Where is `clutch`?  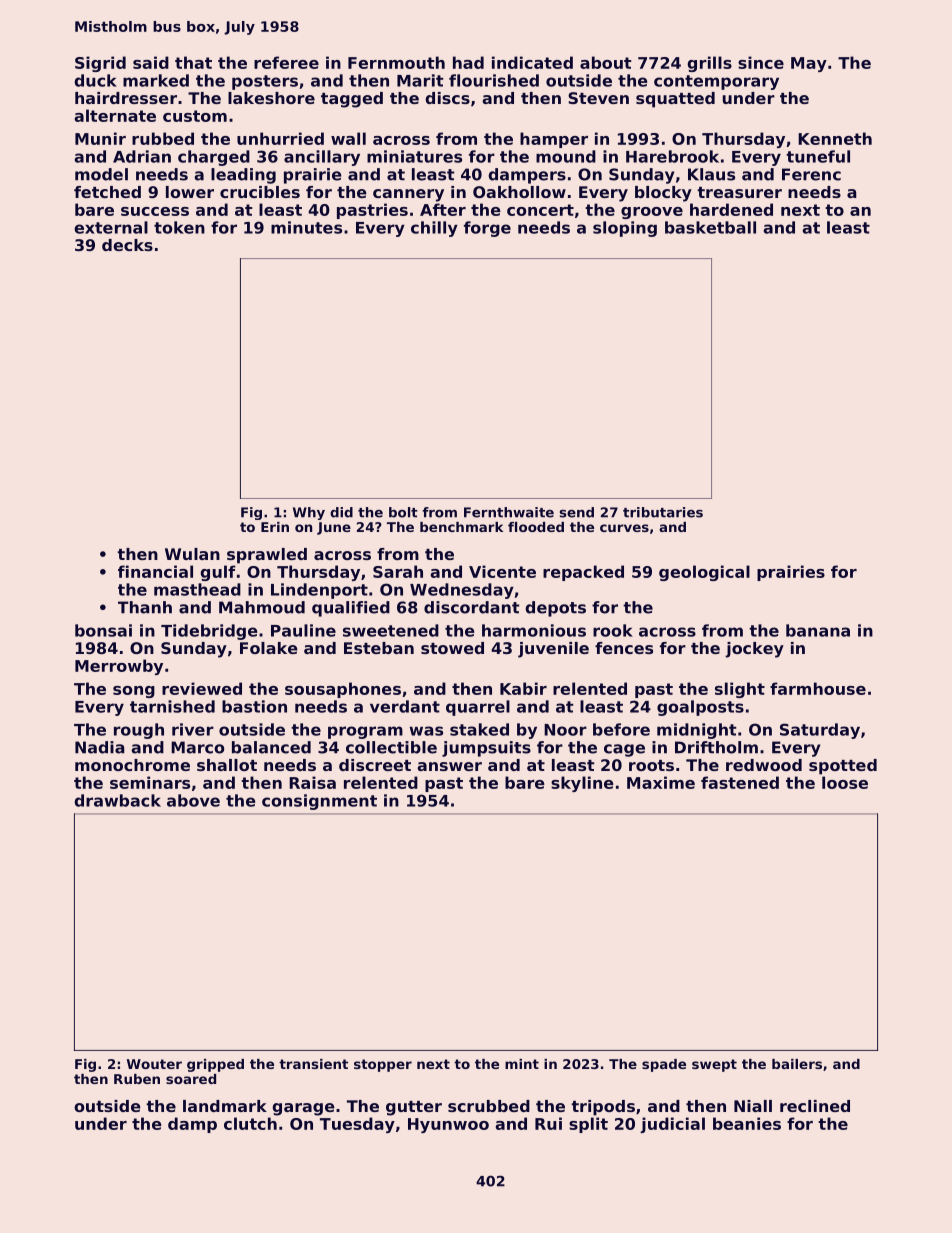
clutch is located at coordinates (250, 1123).
